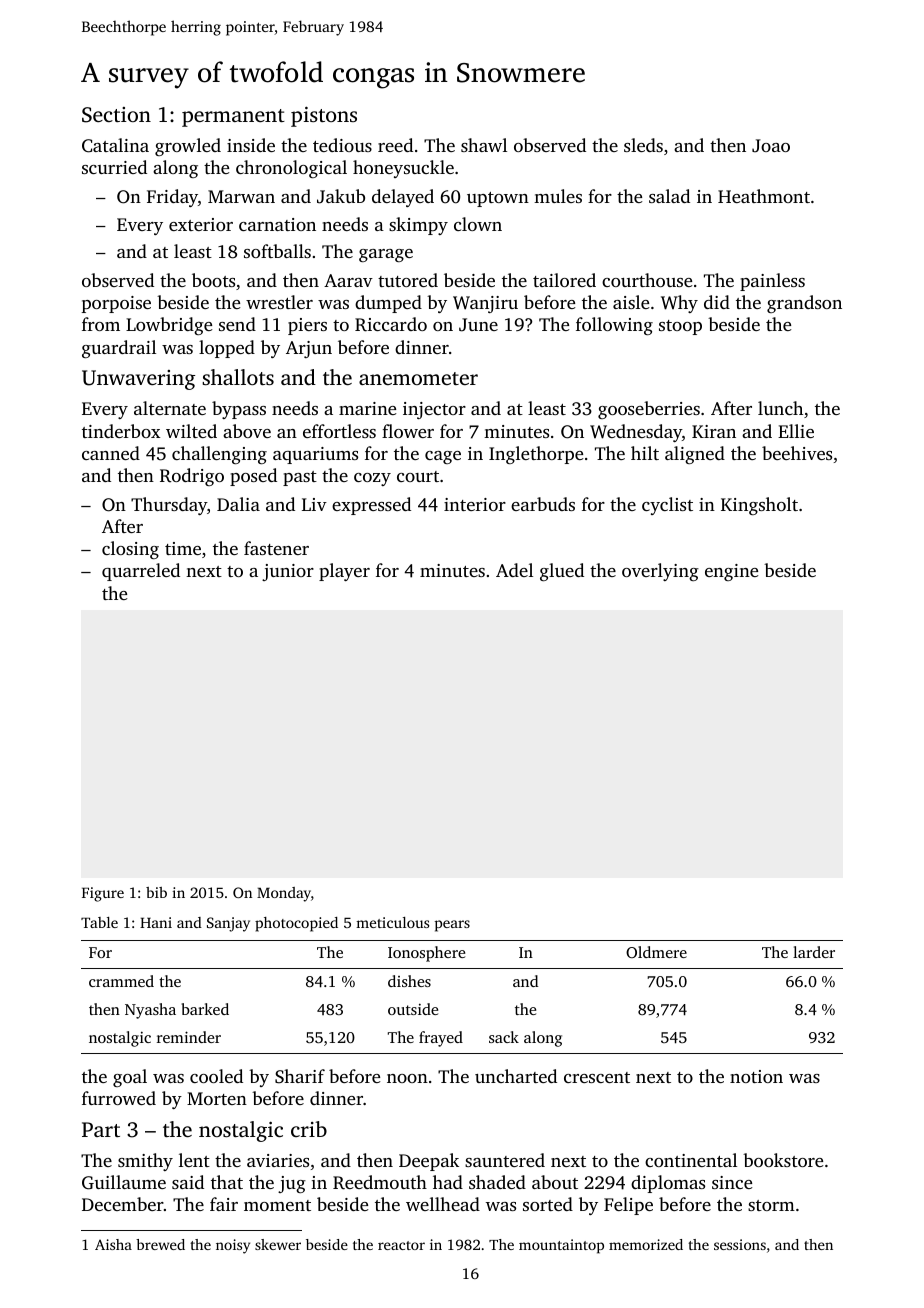  What do you see at coordinates (669, 196) in the screenshot?
I see `salad` at bounding box center [669, 196].
